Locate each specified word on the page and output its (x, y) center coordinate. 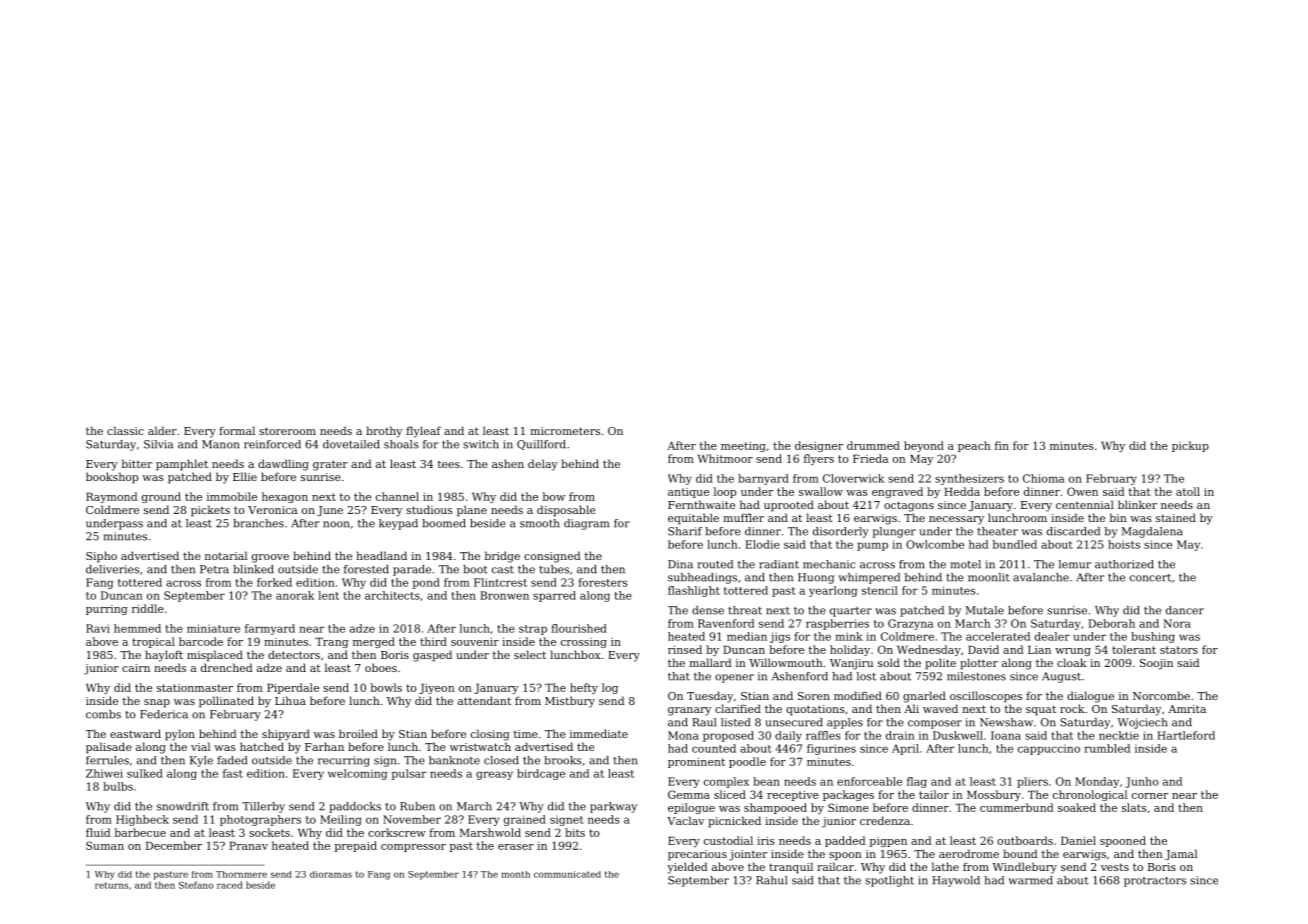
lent (328, 595)
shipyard (286, 735)
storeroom (287, 431)
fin (1002, 445)
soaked (1077, 807)
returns (111, 885)
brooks (563, 760)
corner (1150, 796)
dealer (1052, 636)
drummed (873, 445)
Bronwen (504, 595)
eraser (516, 847)
